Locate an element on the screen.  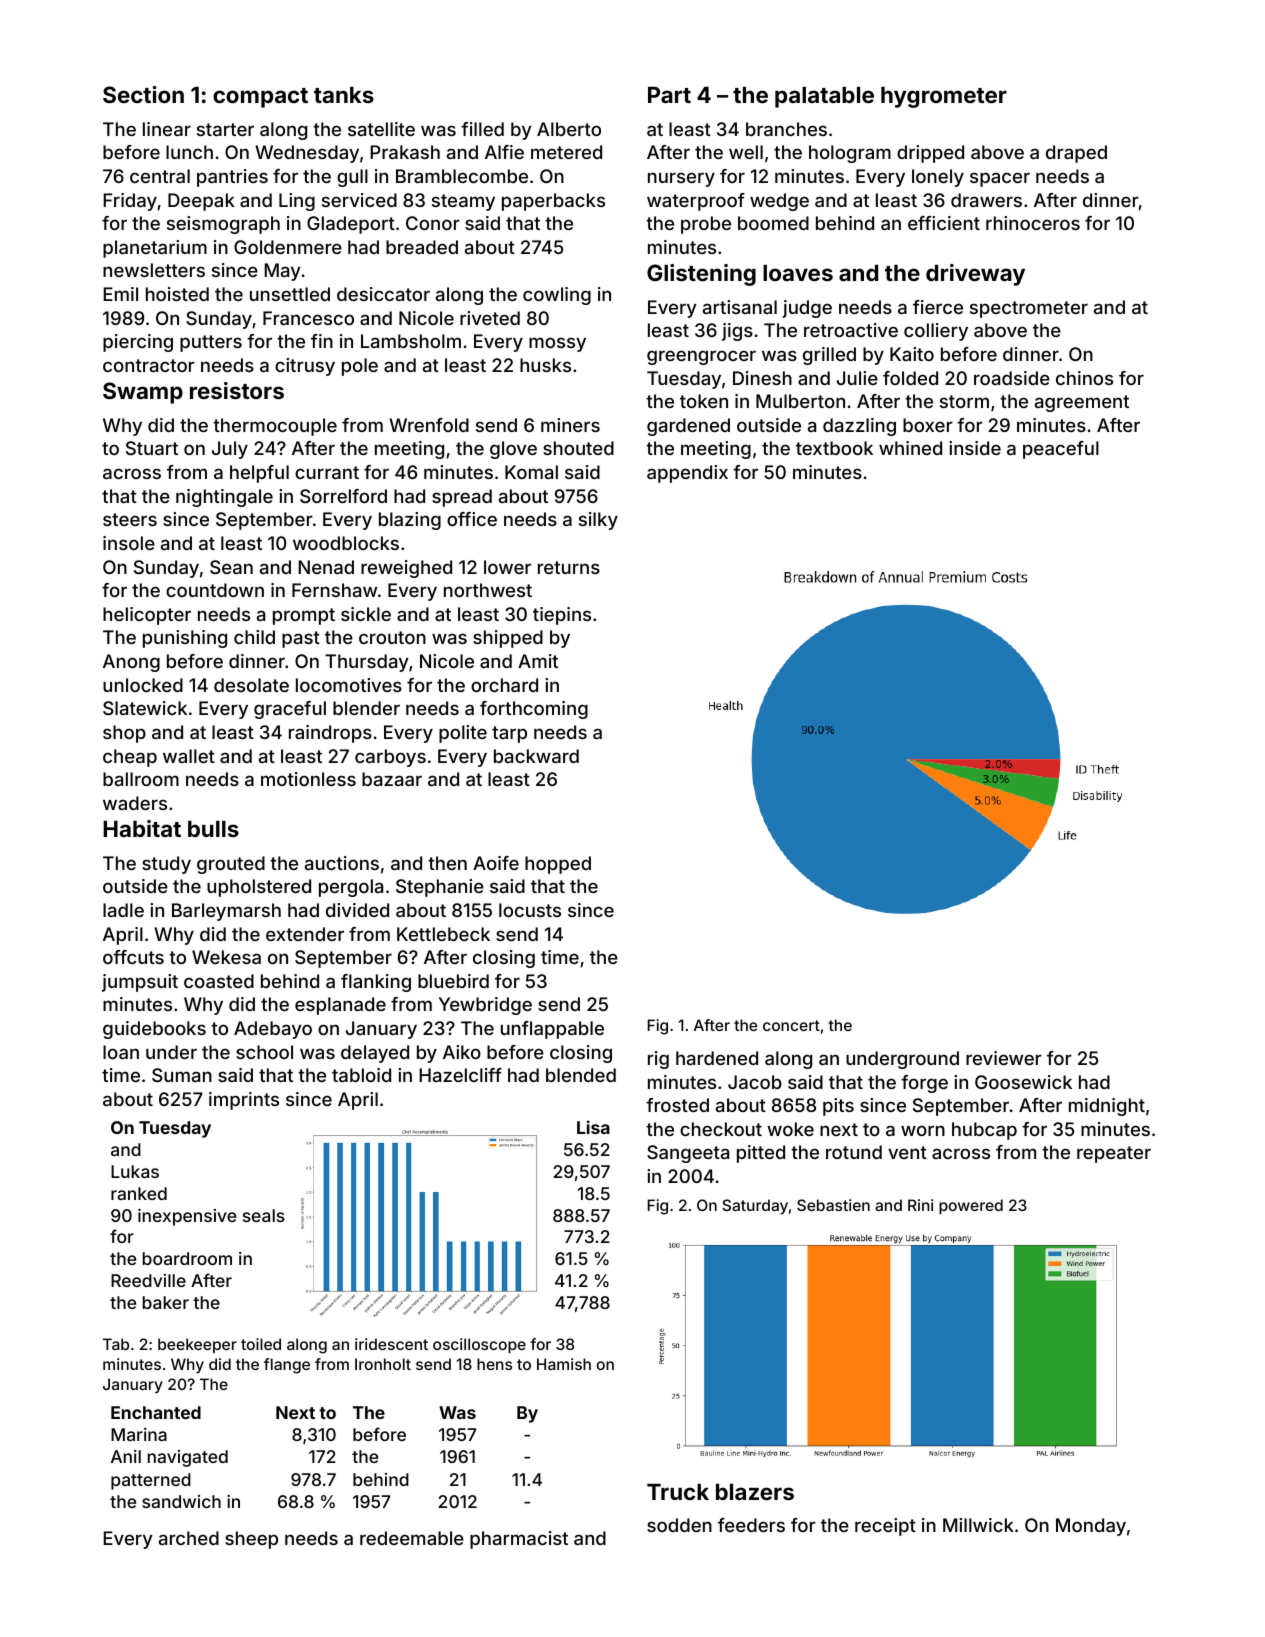
Mulberton is located at coordinates (800, 401).
